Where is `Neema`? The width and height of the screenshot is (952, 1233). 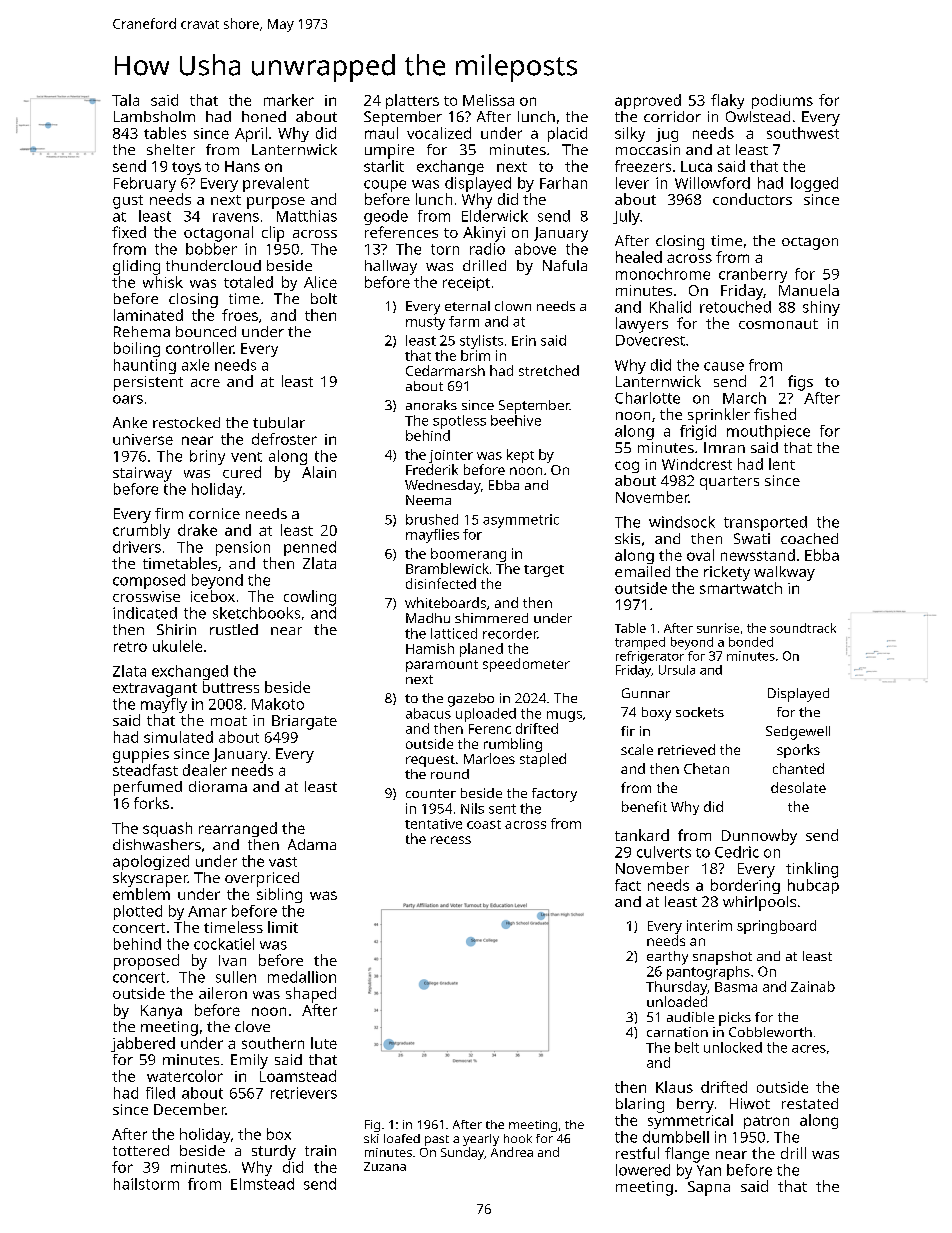
Neema is located at coordinates (428, 500).
